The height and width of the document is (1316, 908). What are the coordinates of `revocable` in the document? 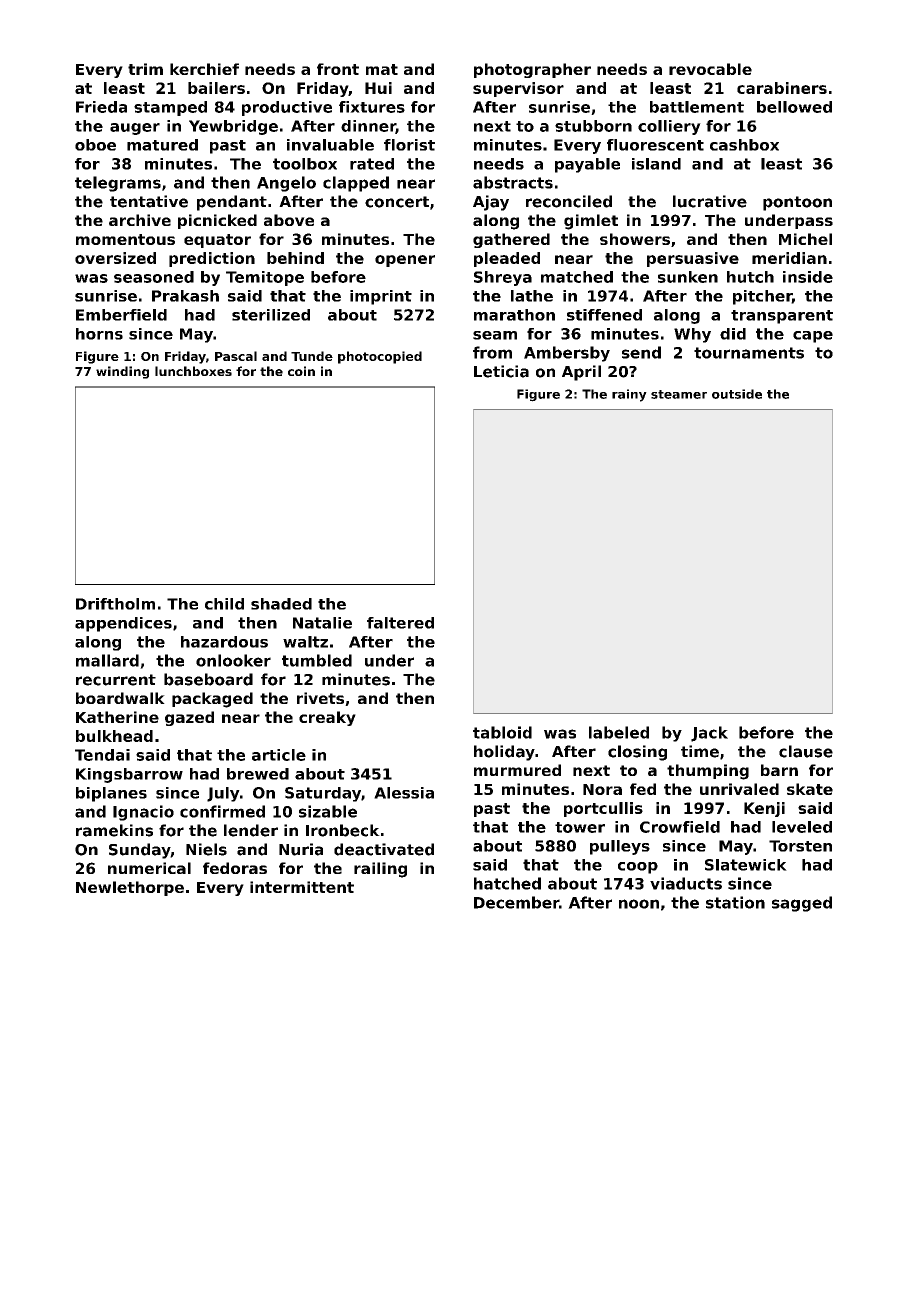 It's located at (710, 69).
